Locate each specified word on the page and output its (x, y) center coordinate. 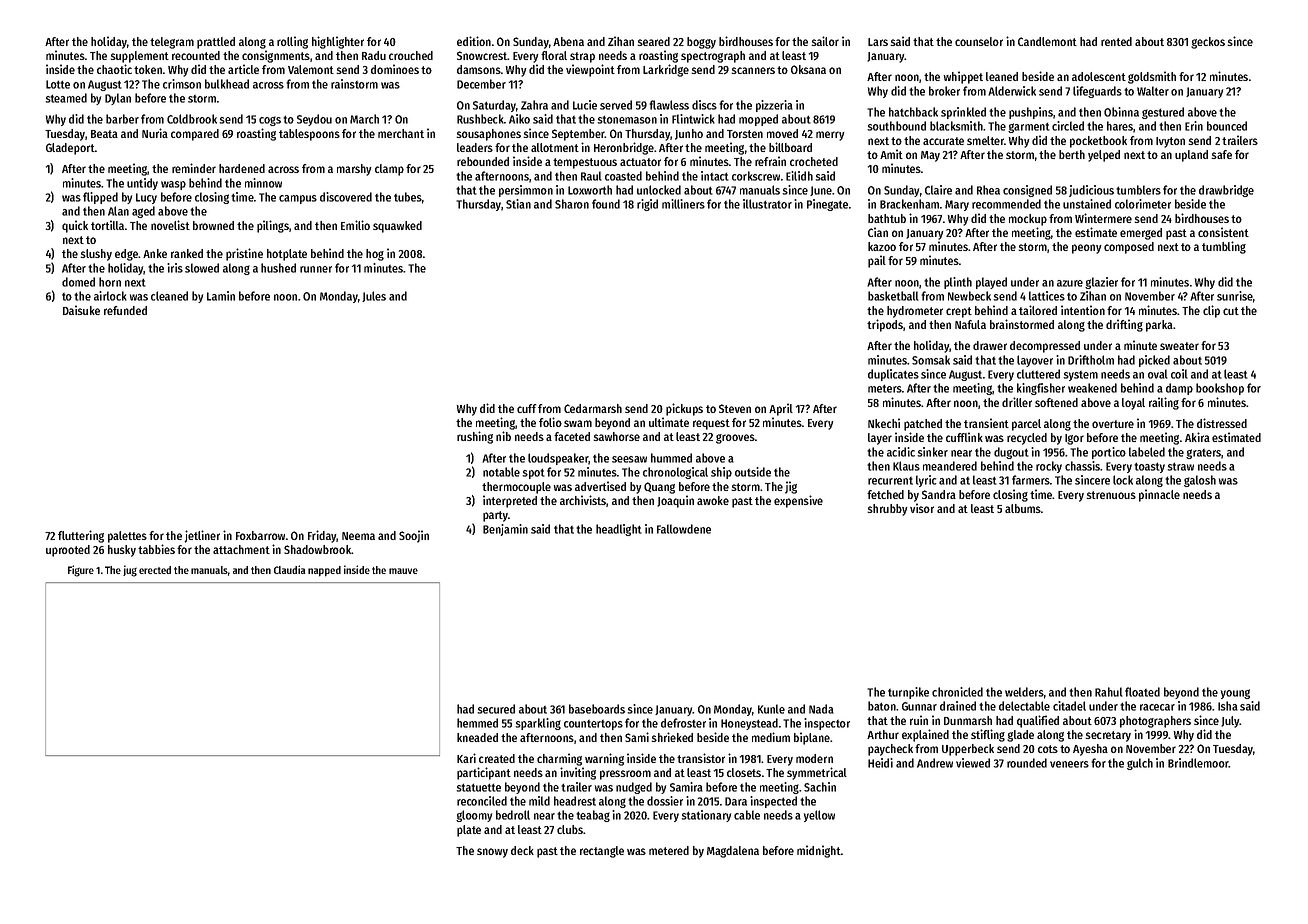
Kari (466, 758)
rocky (1049, 467)
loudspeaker (558, 459)
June (821, 191)
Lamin (221, 296)
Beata (104, 134)
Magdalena (733, 852)
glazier (1101, 283)
